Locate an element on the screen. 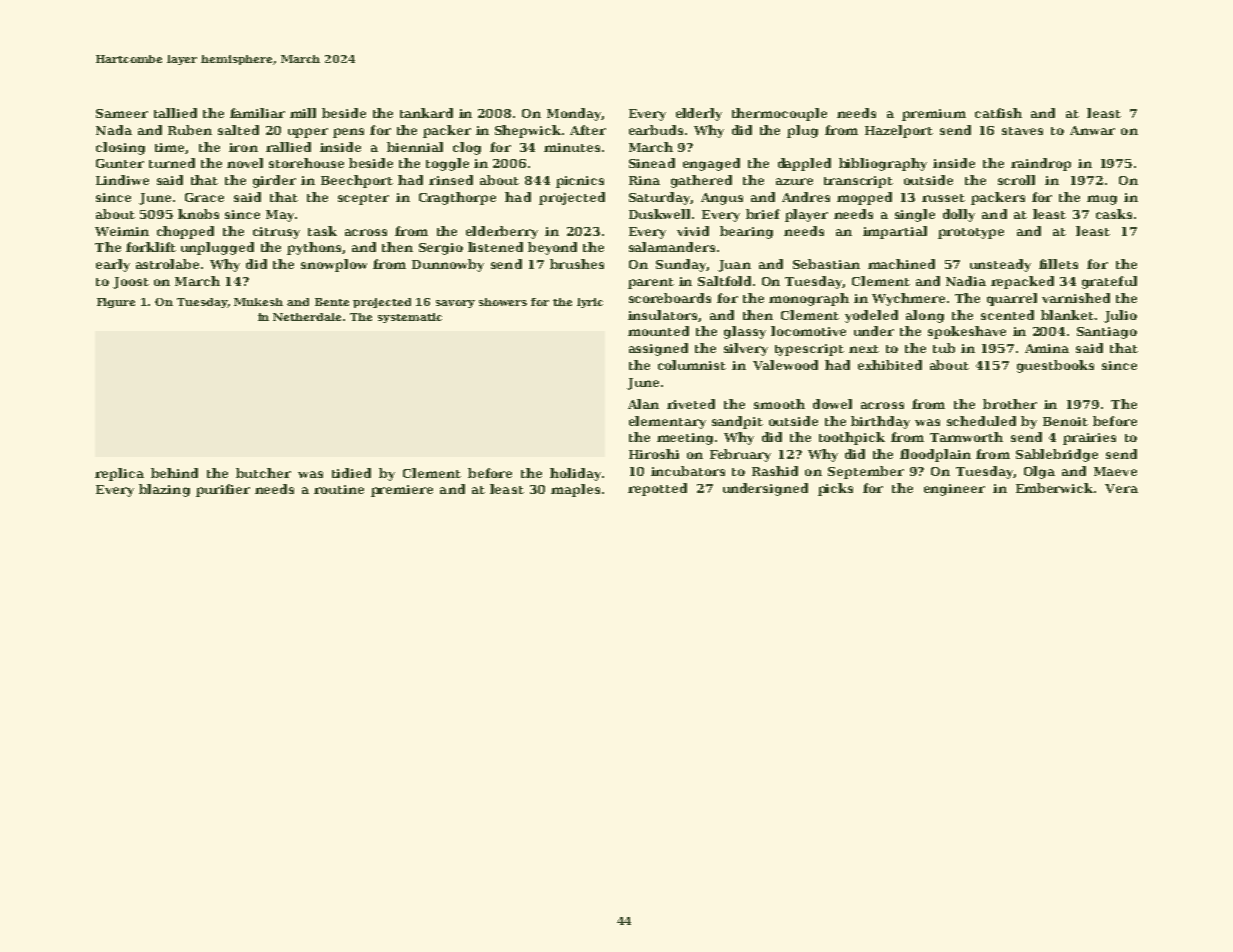 This screenshot has height=952, width=1233. Lindiwe is located at coordinates (122, 180).
